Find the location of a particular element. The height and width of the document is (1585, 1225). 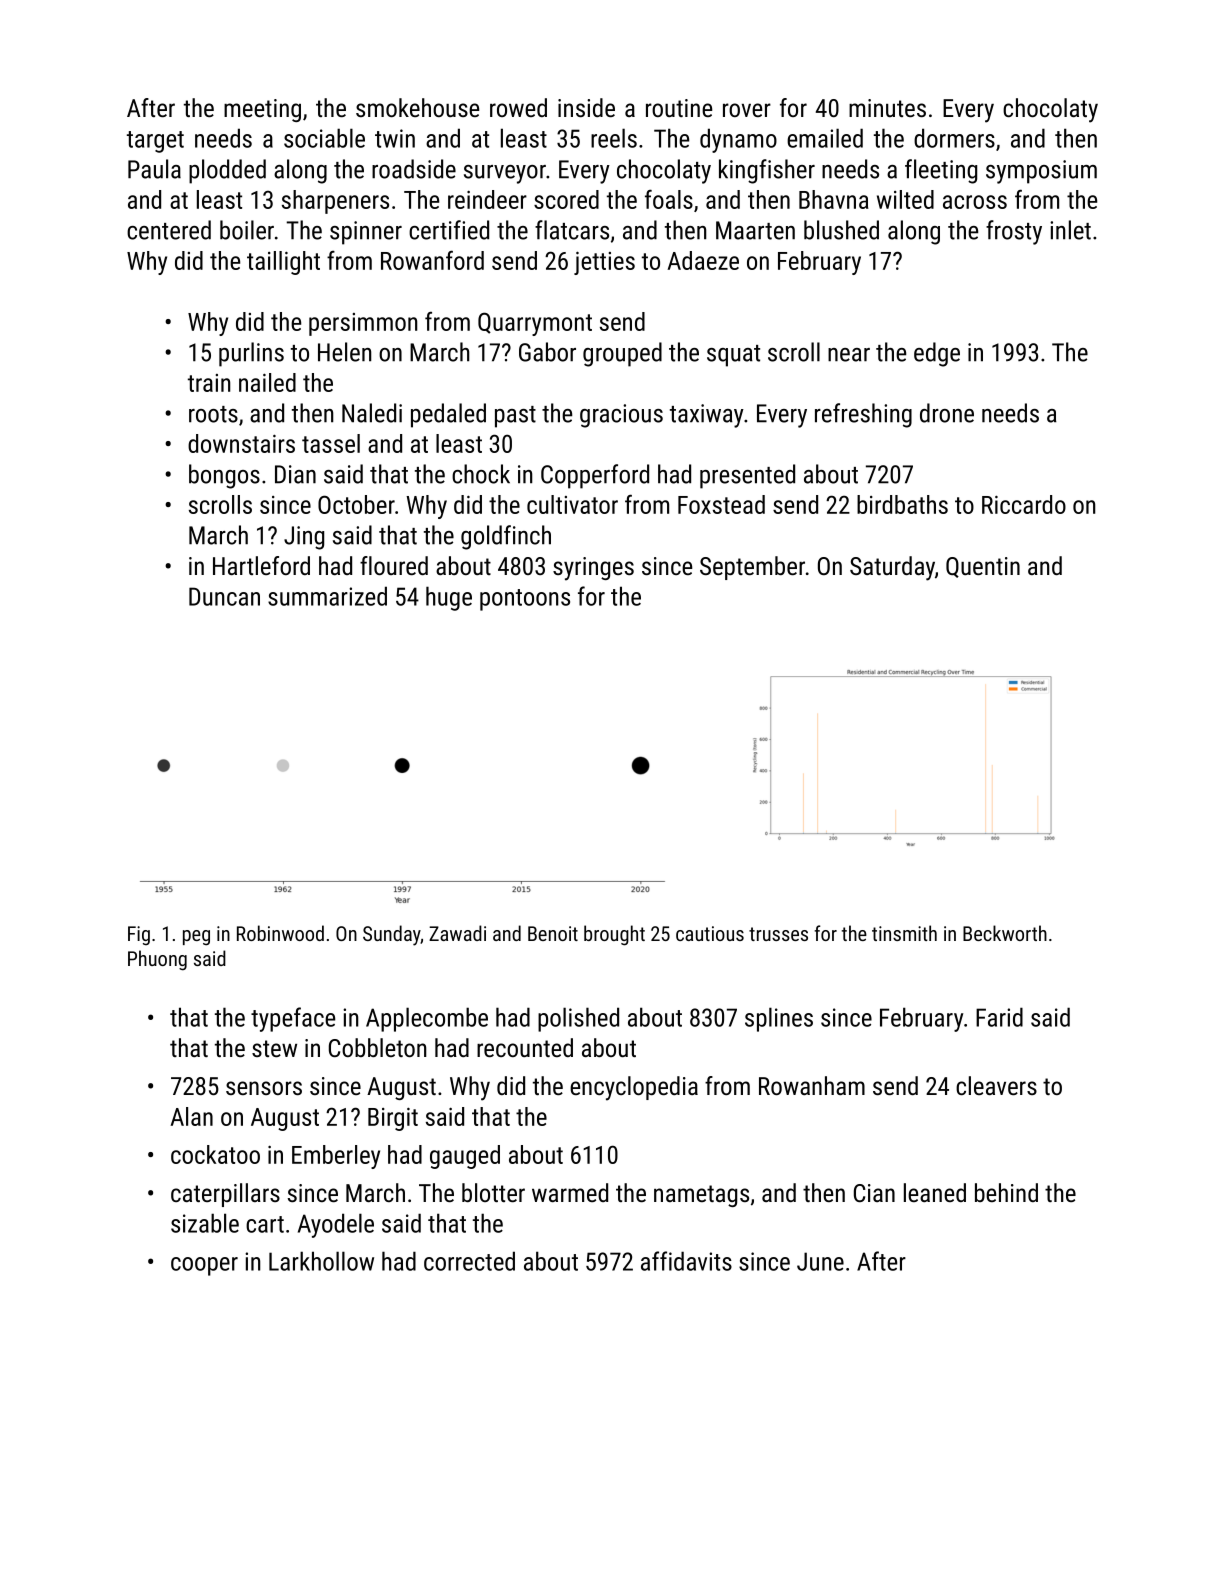

typeface is located at coordinates (293, 1019).
